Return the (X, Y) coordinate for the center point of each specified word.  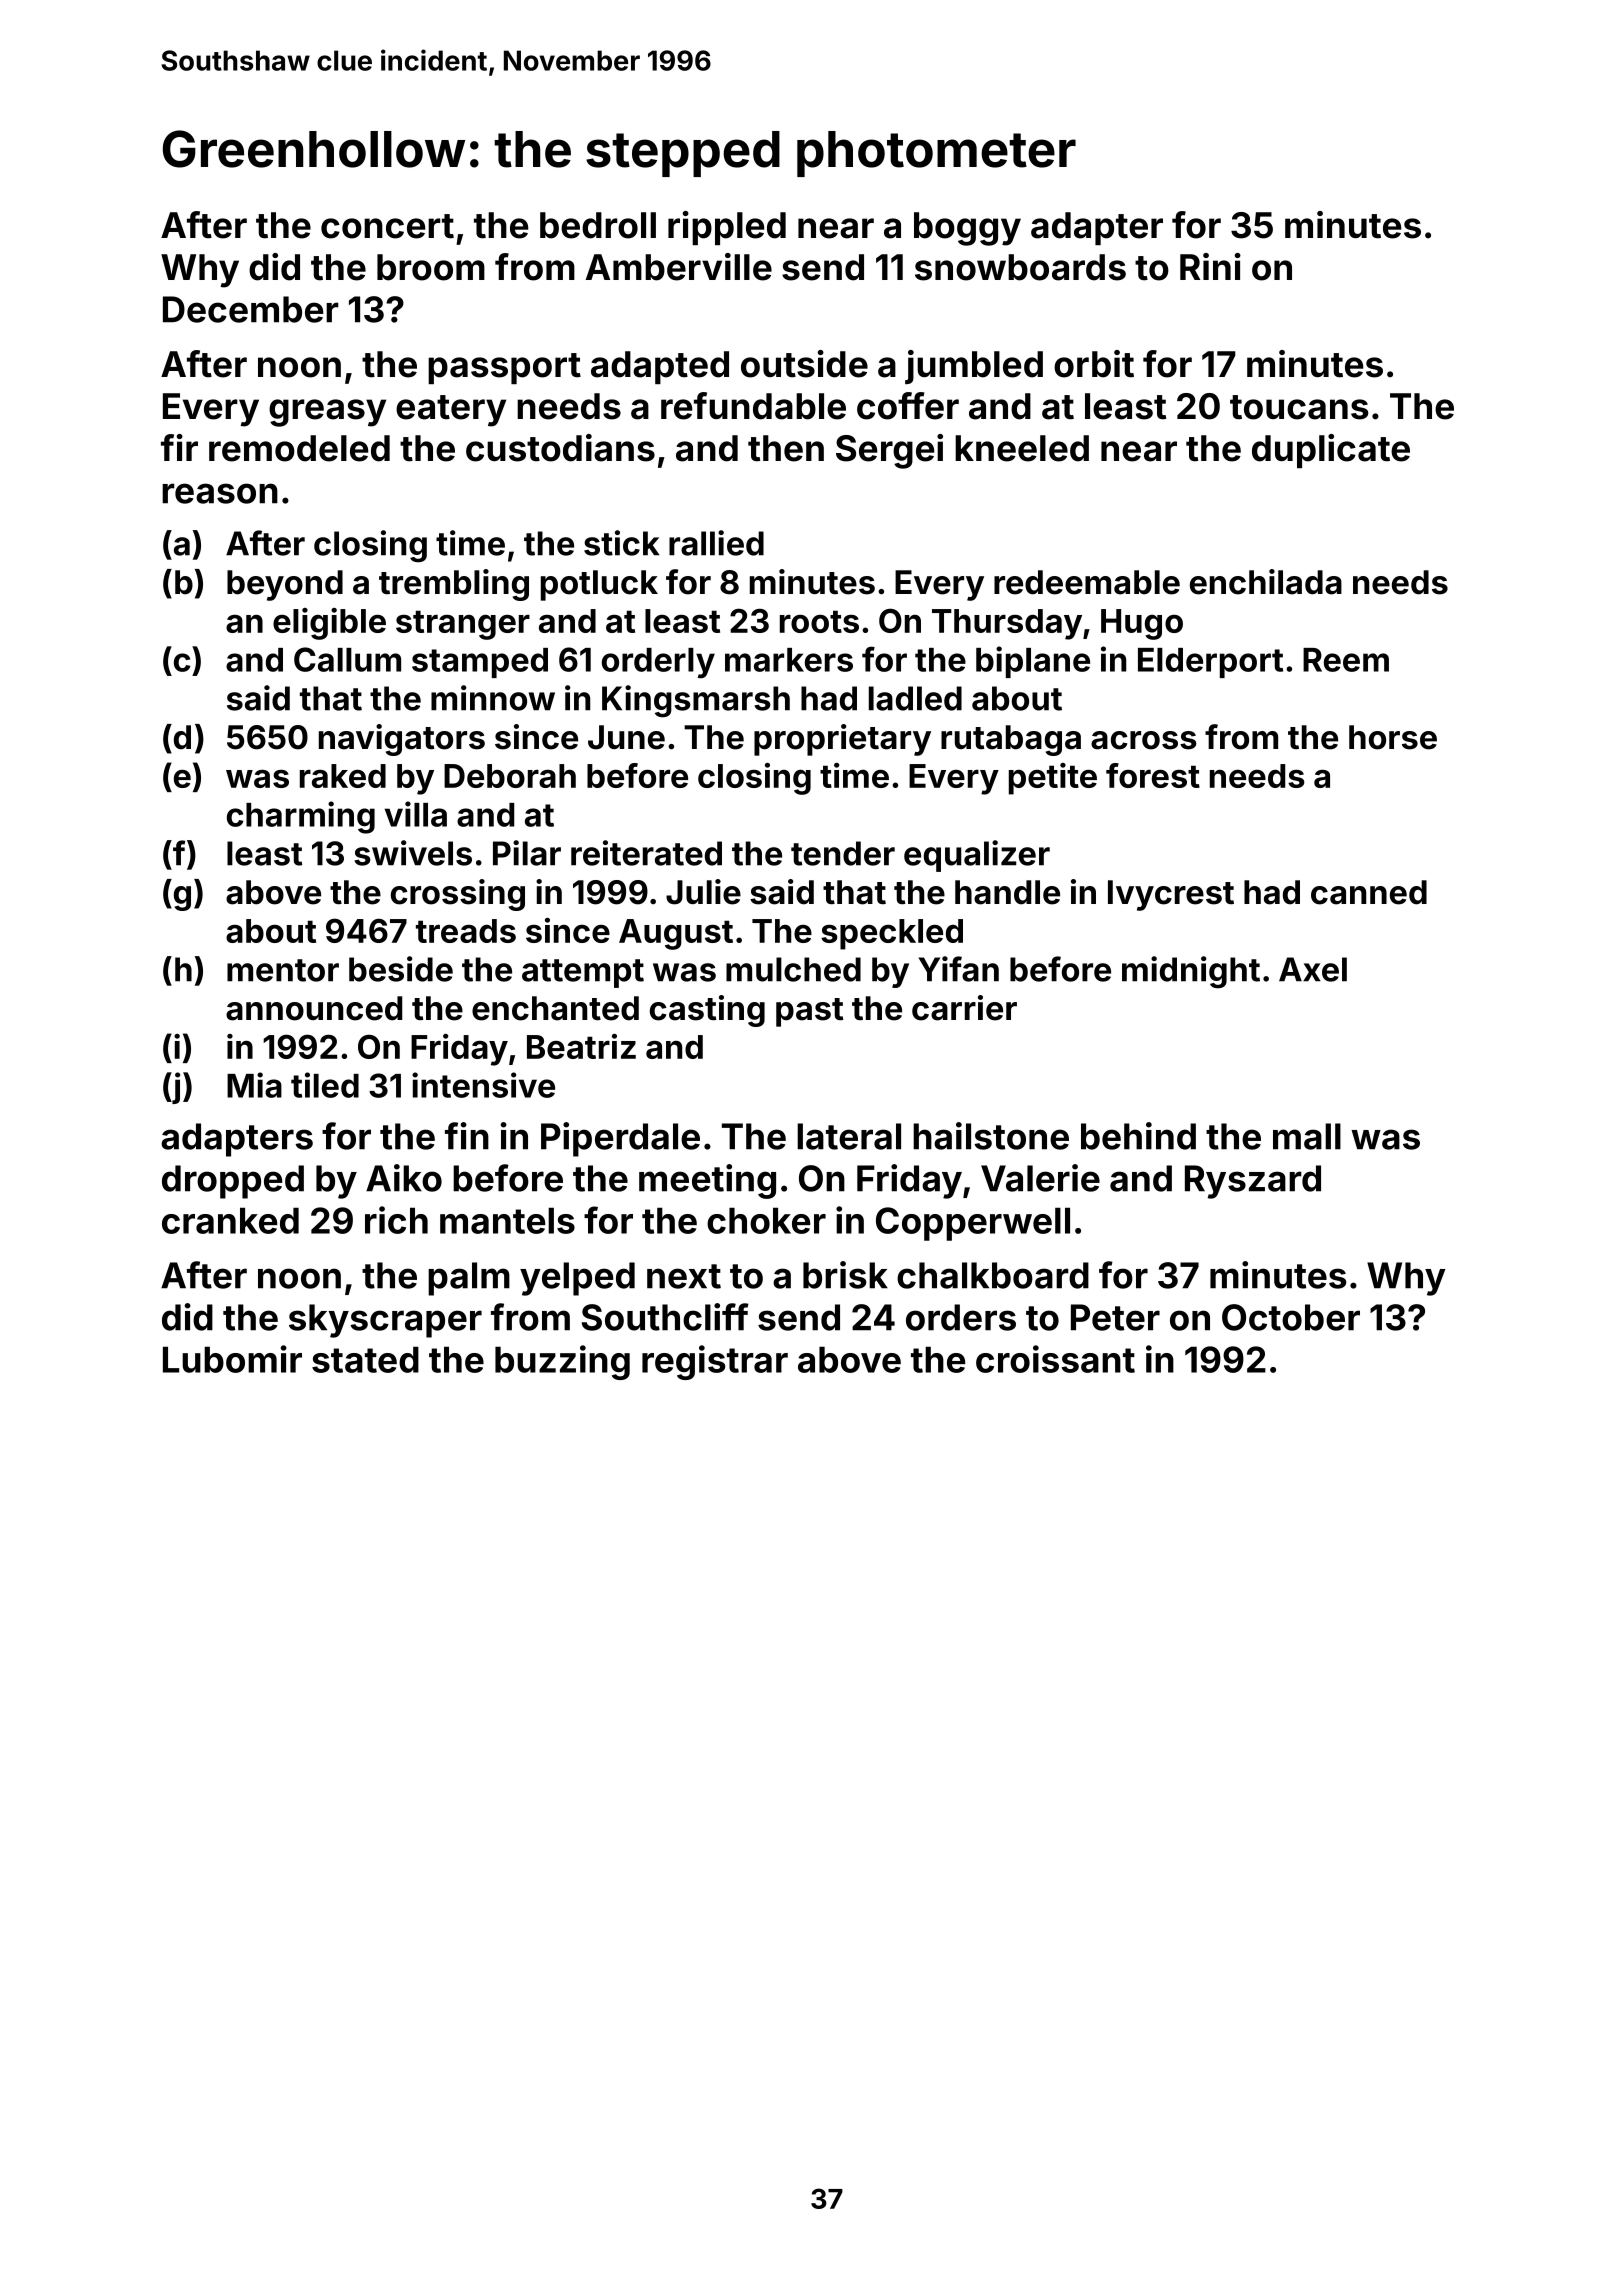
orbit (1094, 364)
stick (621, 543)
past (809, 1012)
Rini (1210, 266)
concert (387, 226)
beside (401, 969)
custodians (560, 448)
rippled (727, 228)
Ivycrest (1171, 895)
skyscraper (385, 1321)
